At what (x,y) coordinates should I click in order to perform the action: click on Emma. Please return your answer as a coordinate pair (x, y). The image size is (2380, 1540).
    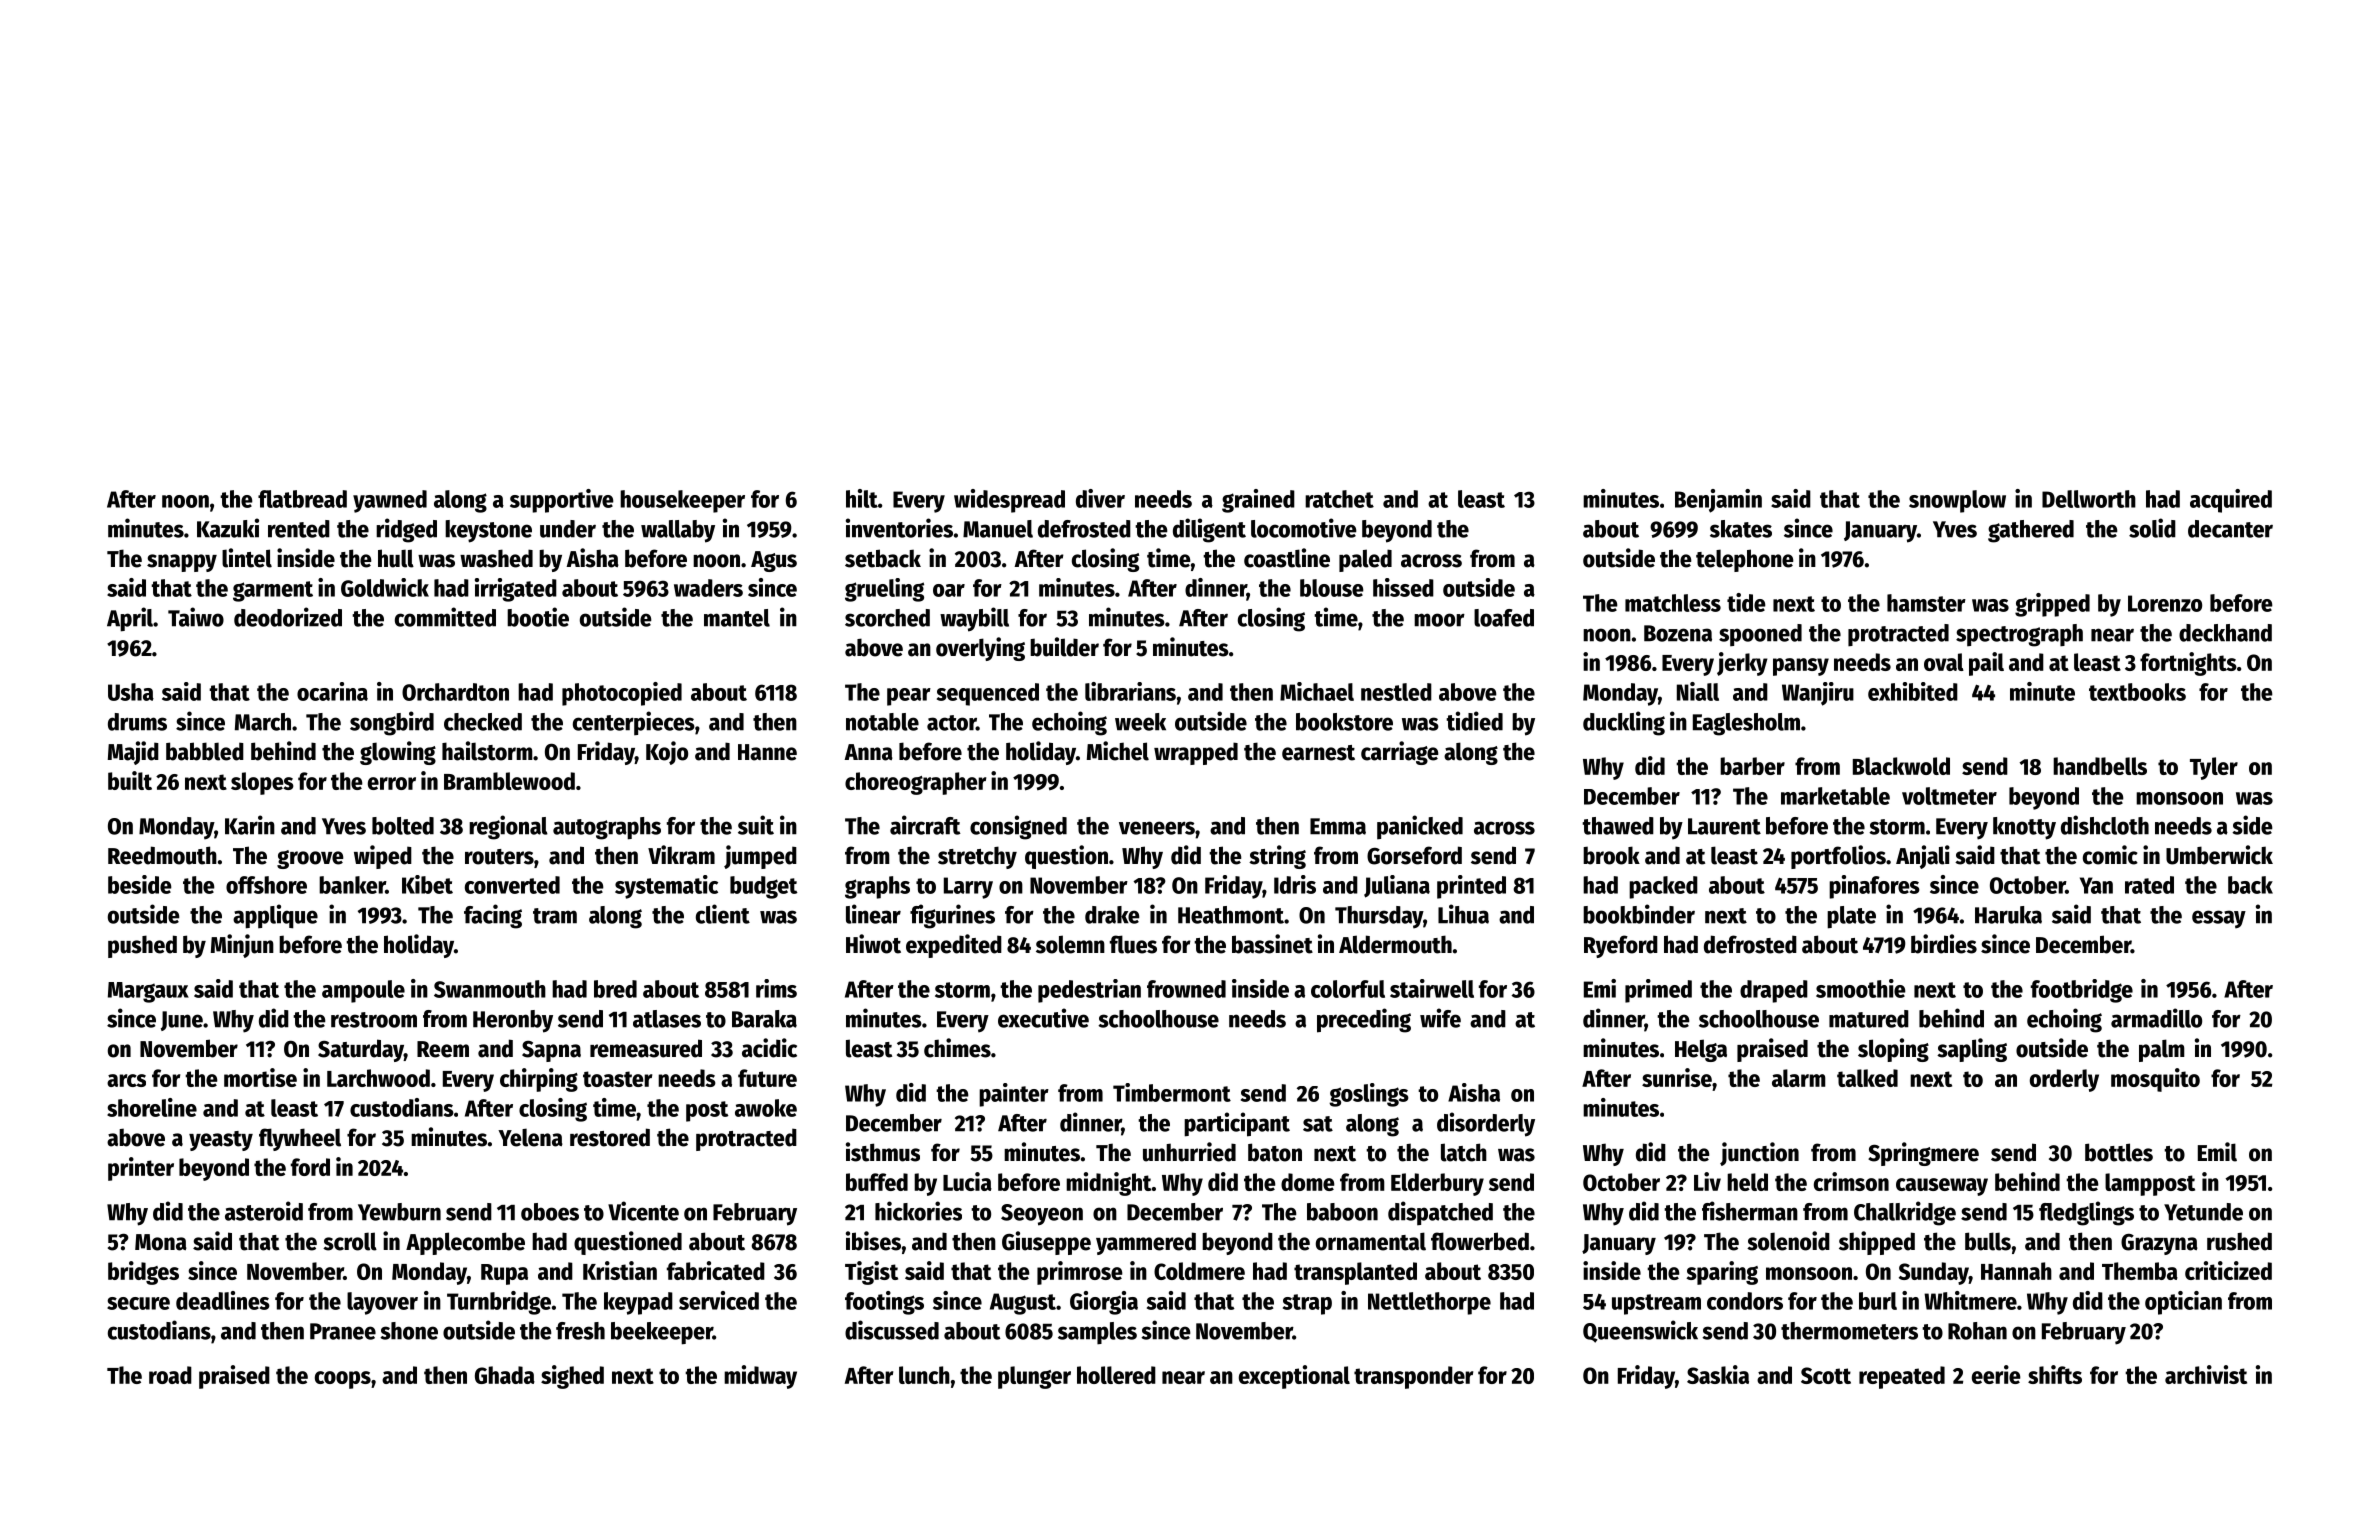
    Looking at the image, I should click on (1338, 826).
